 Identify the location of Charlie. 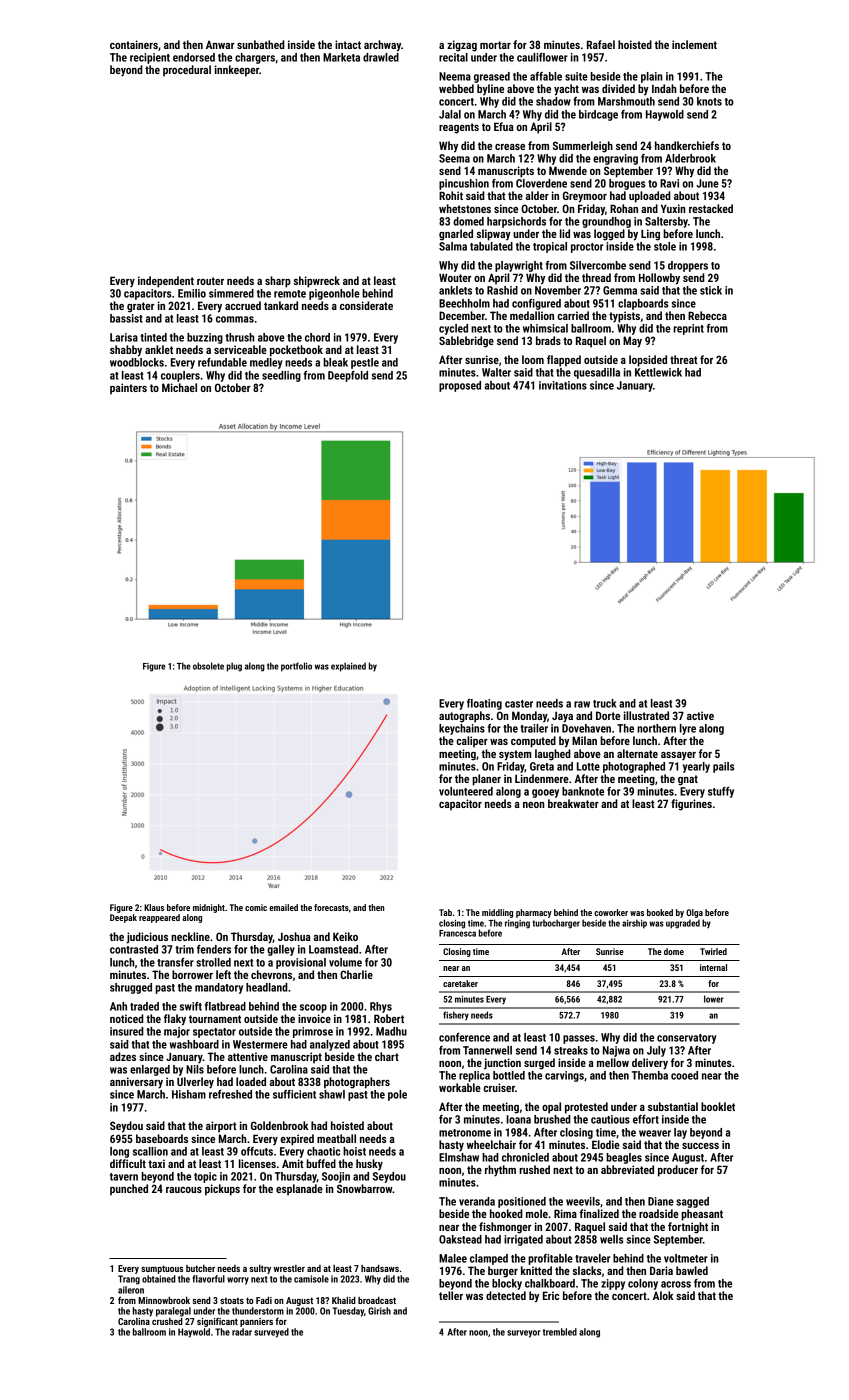
(356, 974).
